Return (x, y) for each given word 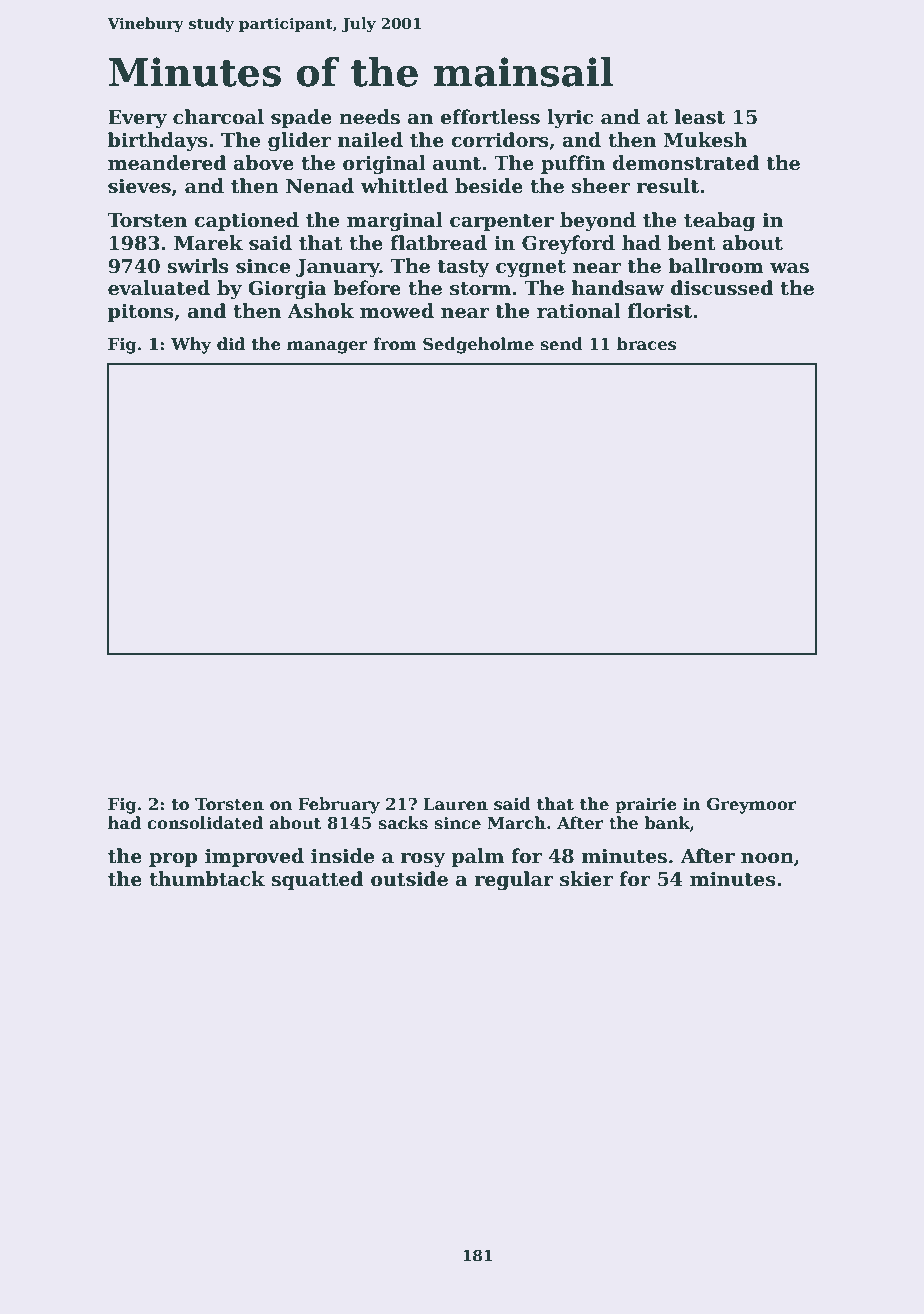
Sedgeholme (478, 345)
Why (191, 345)
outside (409, 879)
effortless (490, 117)
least (700, 117)
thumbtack (207, 879)
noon (767, 858)
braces (647, 344)
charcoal (218, 117)
